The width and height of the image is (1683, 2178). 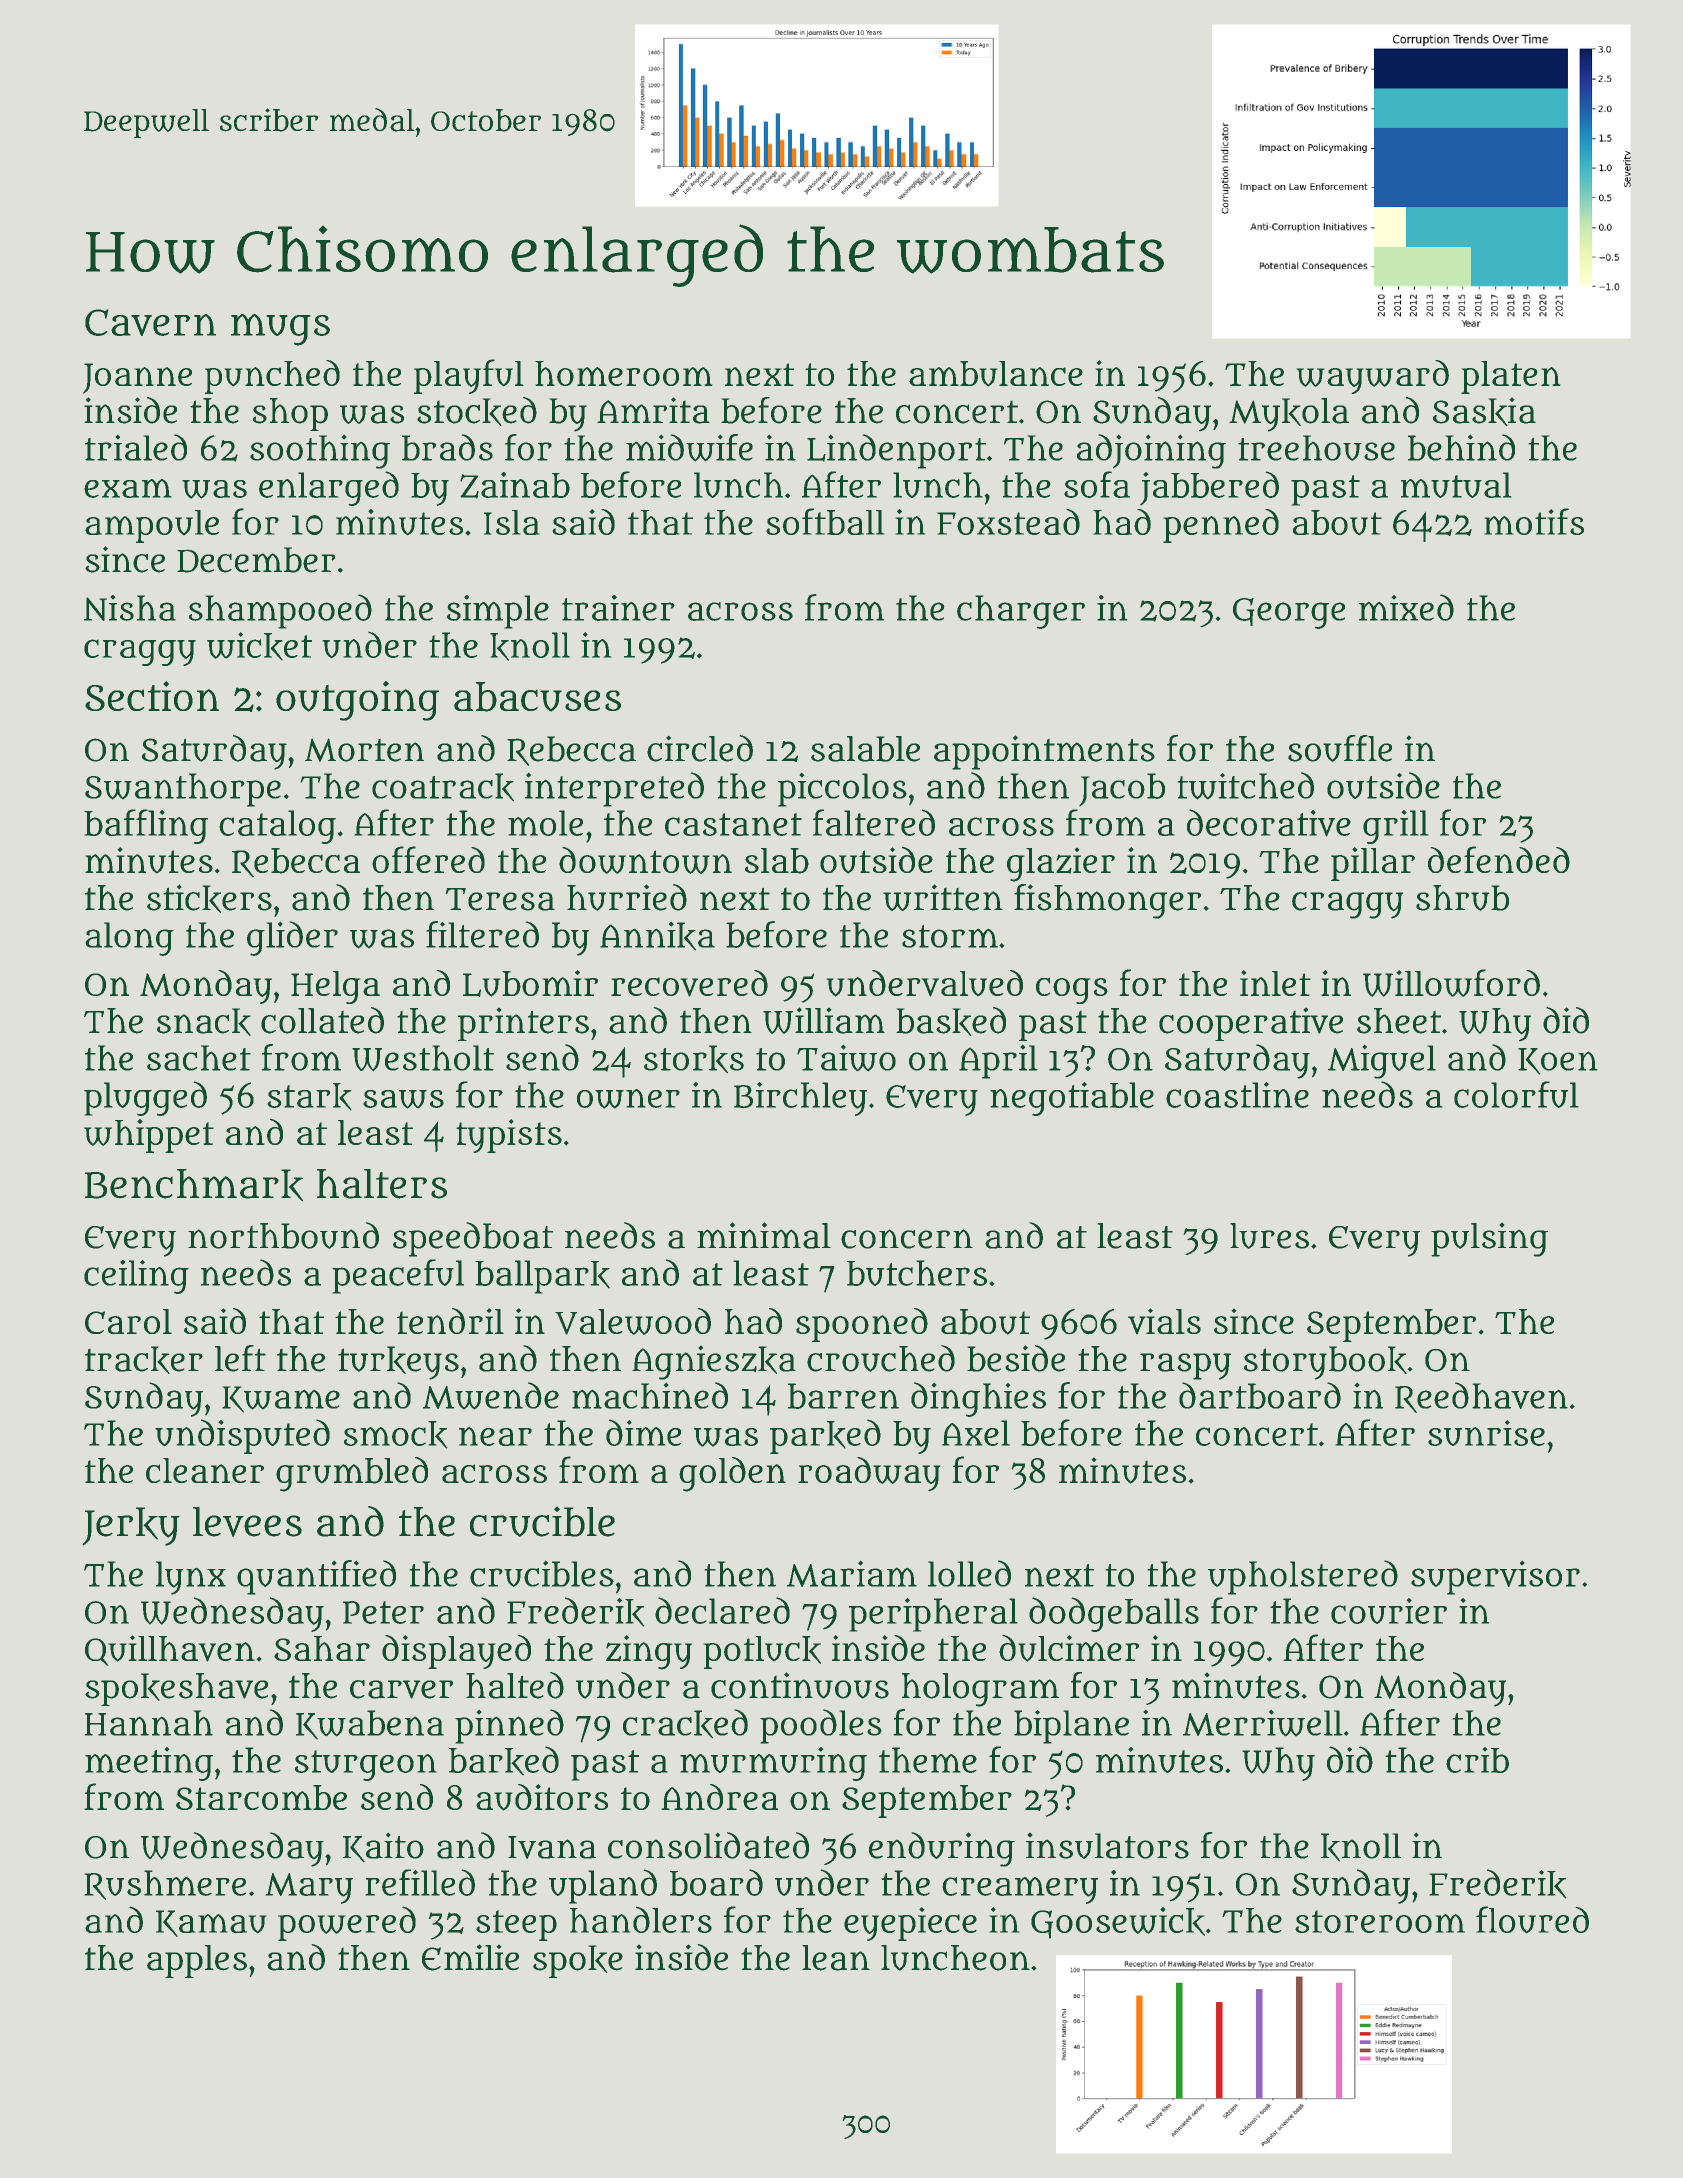 I want to click on Morten, so click(x=364, y=750).
